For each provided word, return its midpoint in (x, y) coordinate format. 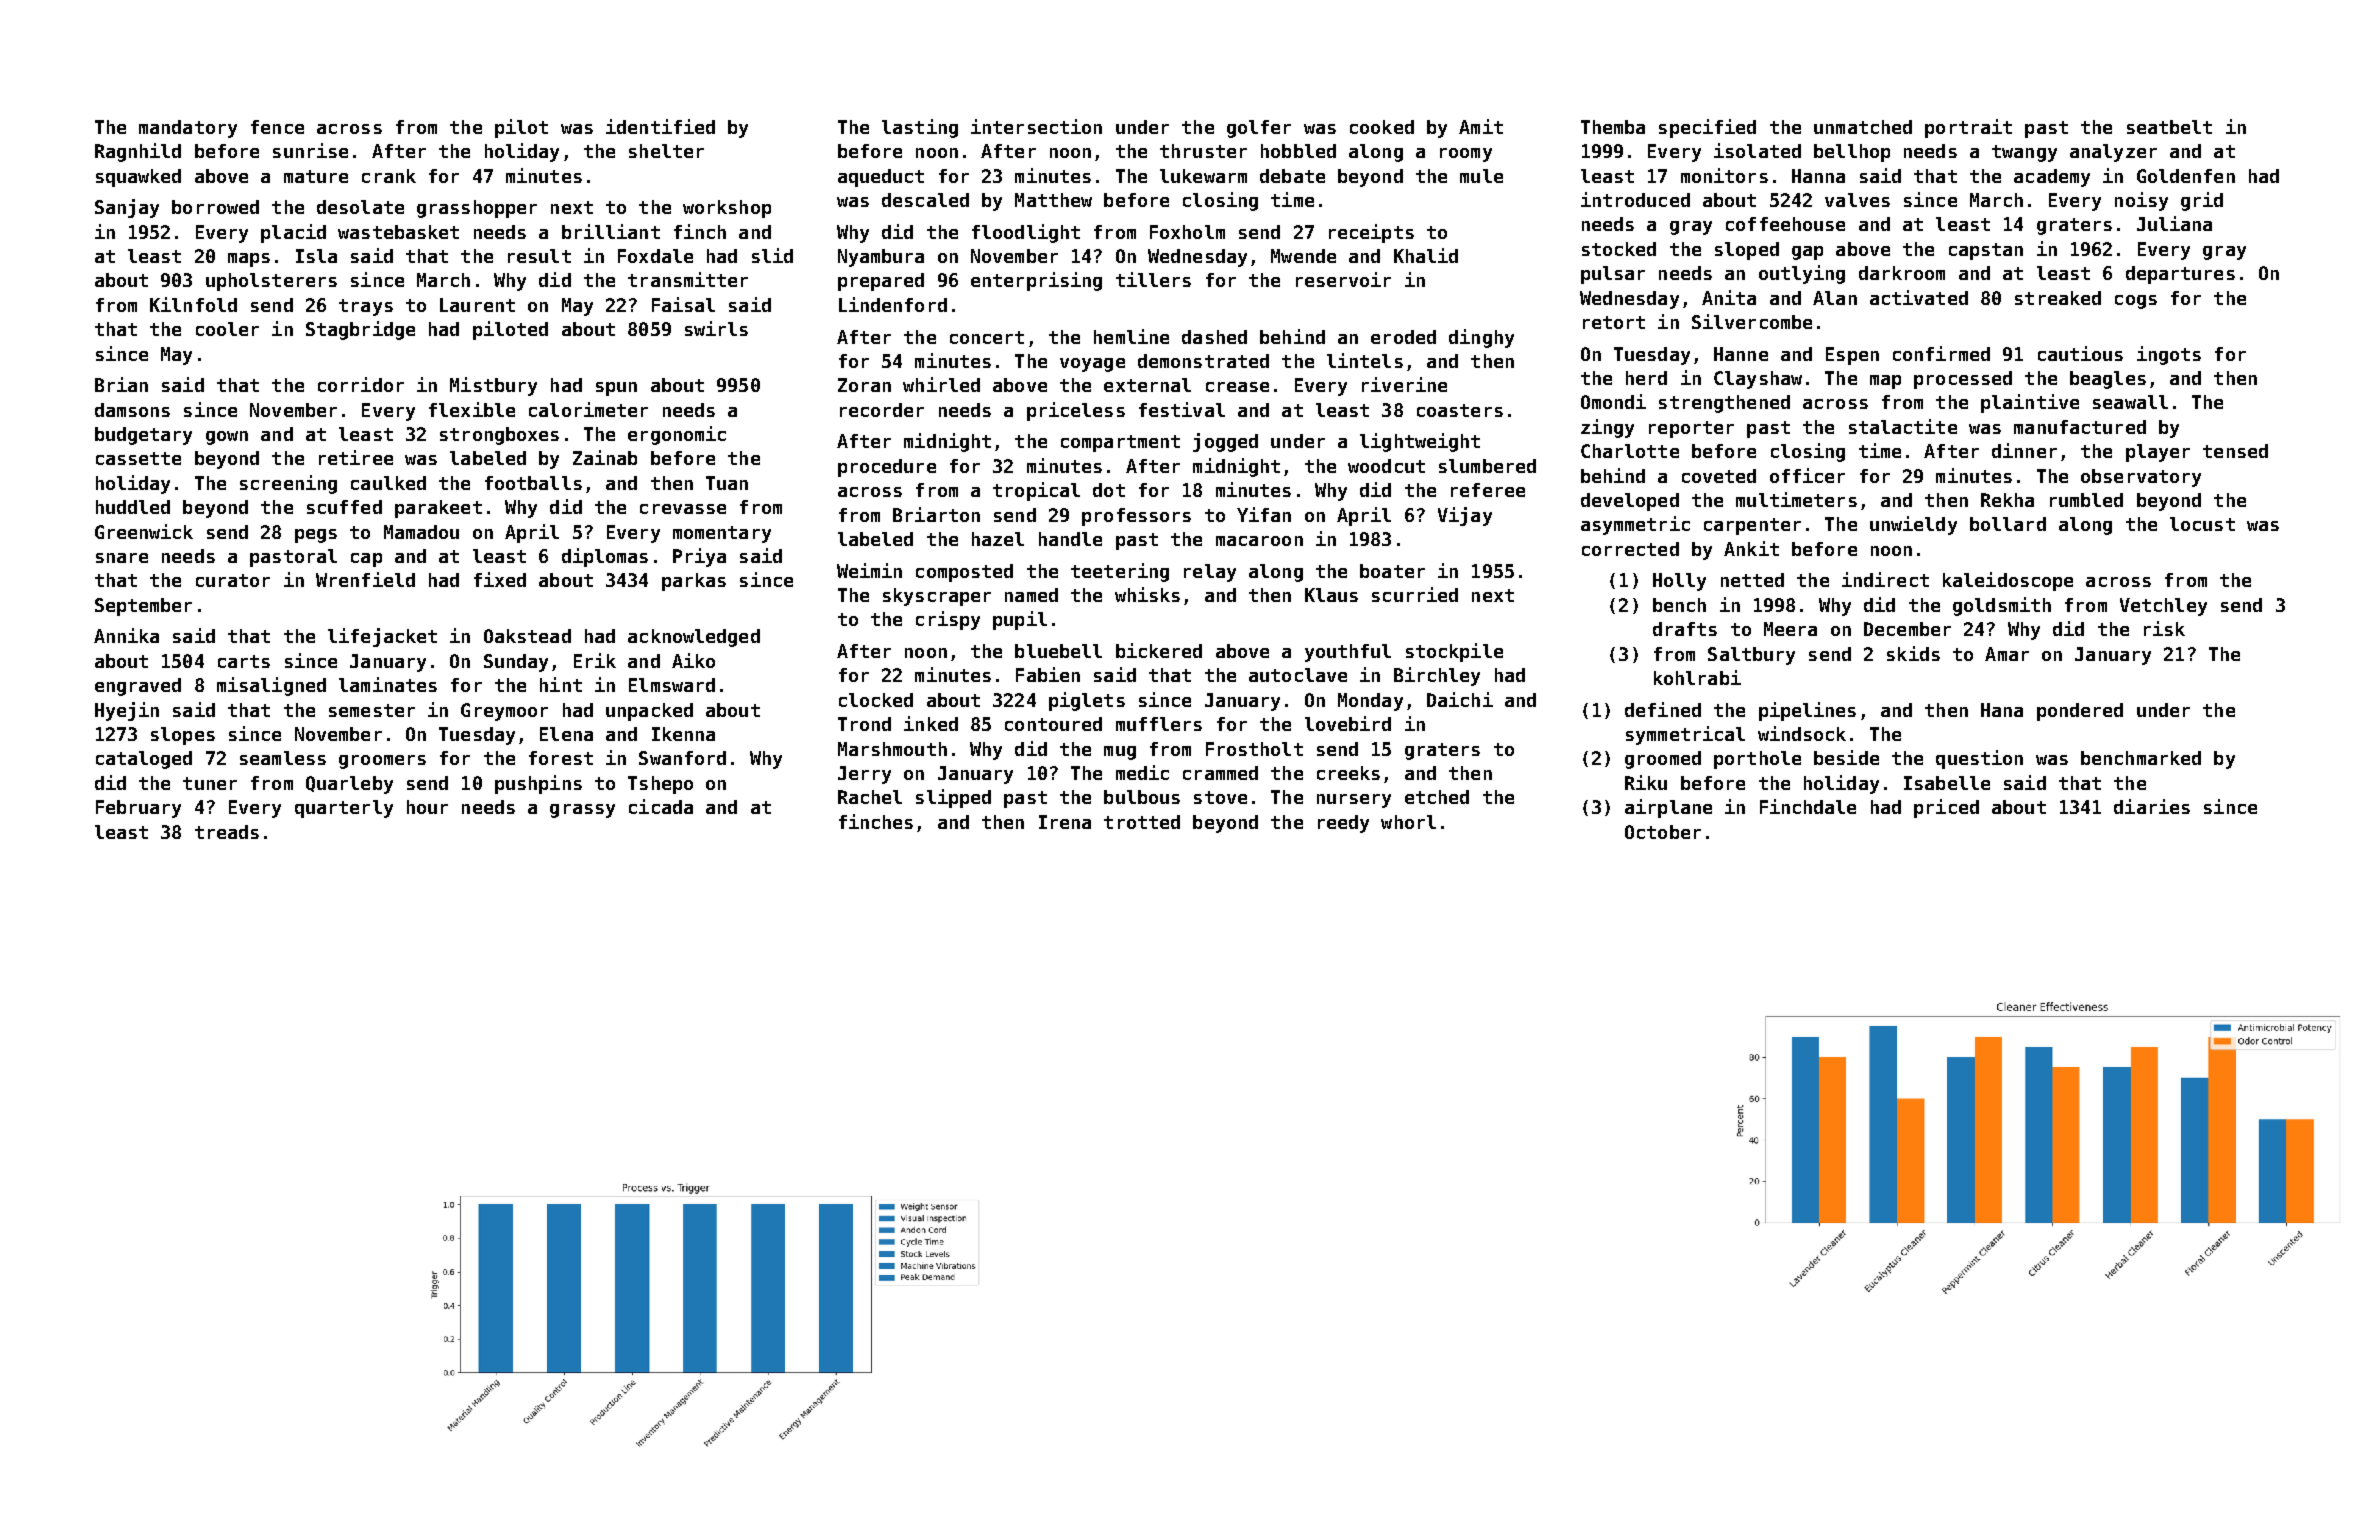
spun (616, 389)
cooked (1382, 127)
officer (1807, 475)
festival (1182, 409)
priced (1946, 808)
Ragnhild (138, 152)
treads (227, 832)
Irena (1065, 822)
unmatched (1863, 127)
